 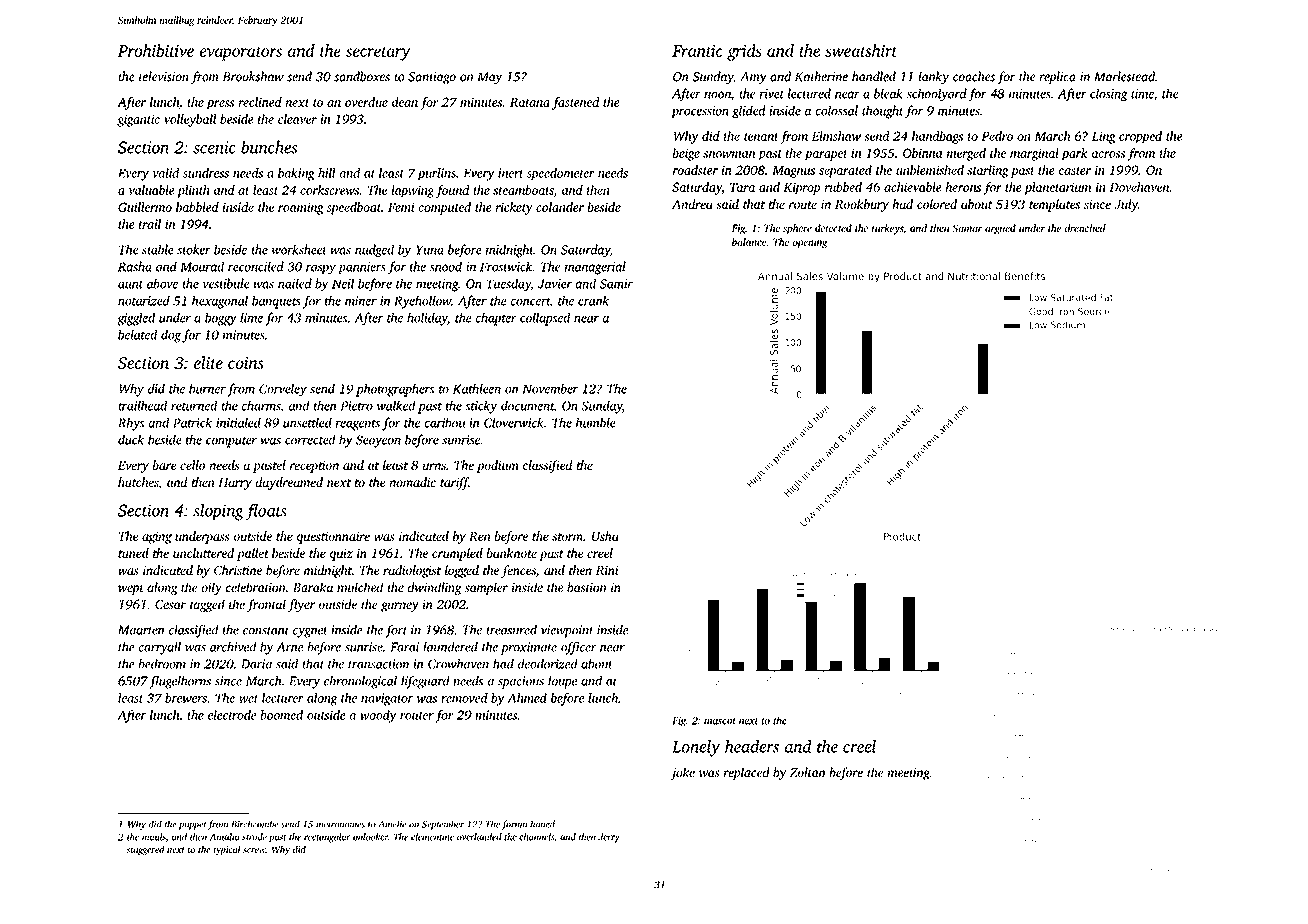 I want to click on fences, so click(x=518, y=571).
